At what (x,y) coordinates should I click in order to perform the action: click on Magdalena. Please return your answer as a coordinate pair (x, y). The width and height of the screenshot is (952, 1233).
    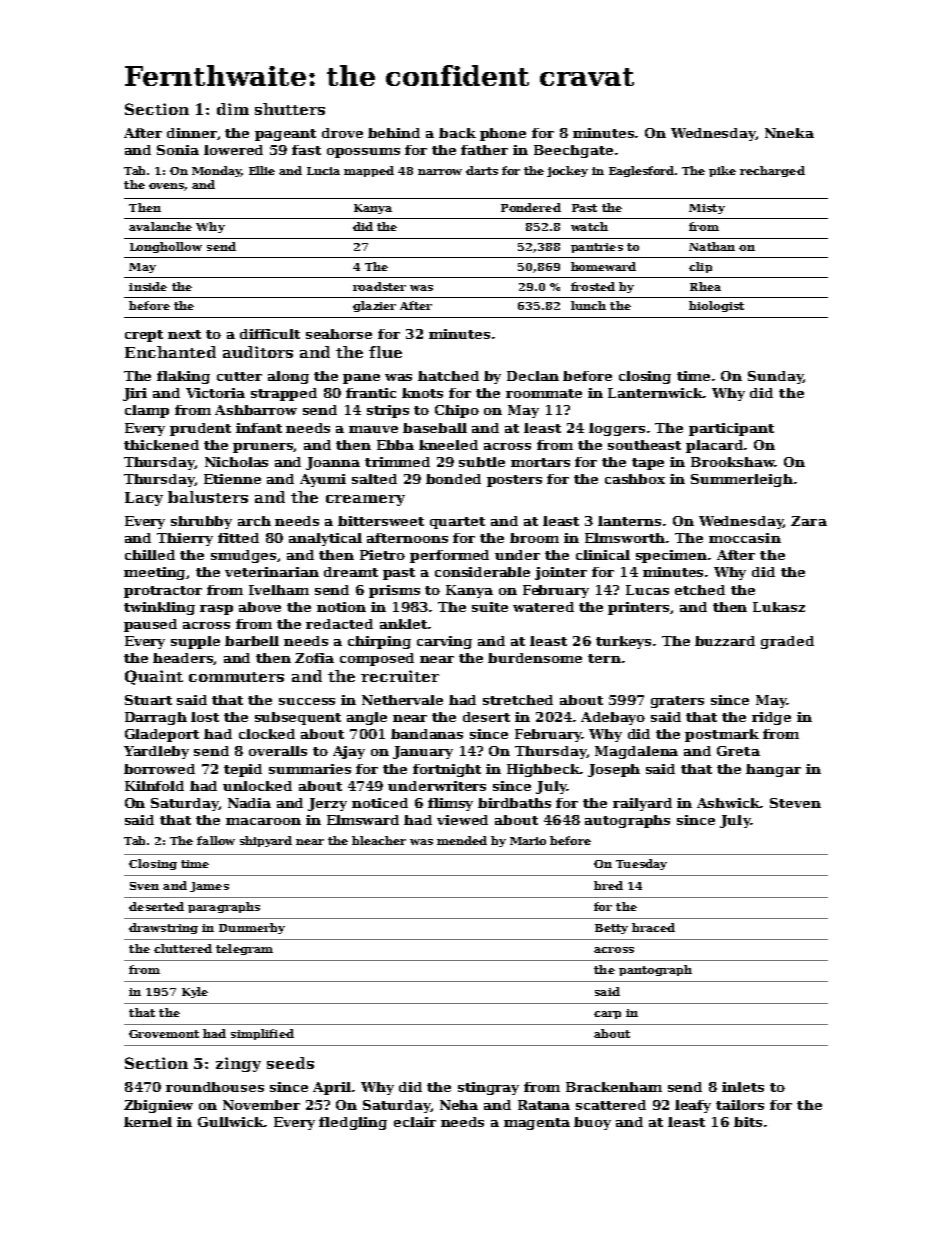
    Looking at the image, I should click on (636, 752).
